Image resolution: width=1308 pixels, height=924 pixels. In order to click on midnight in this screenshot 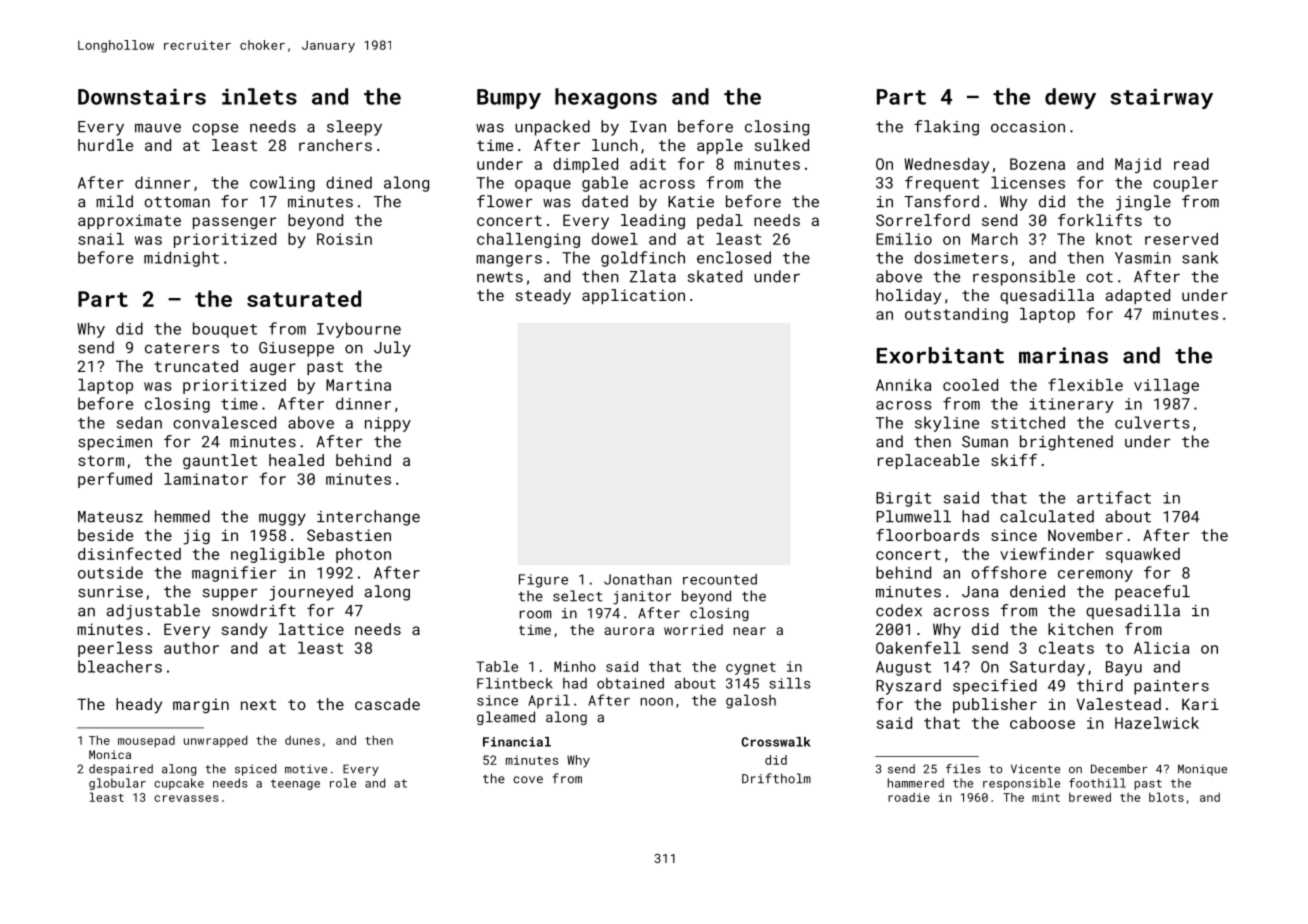, I will do `click(181, 259)`.
